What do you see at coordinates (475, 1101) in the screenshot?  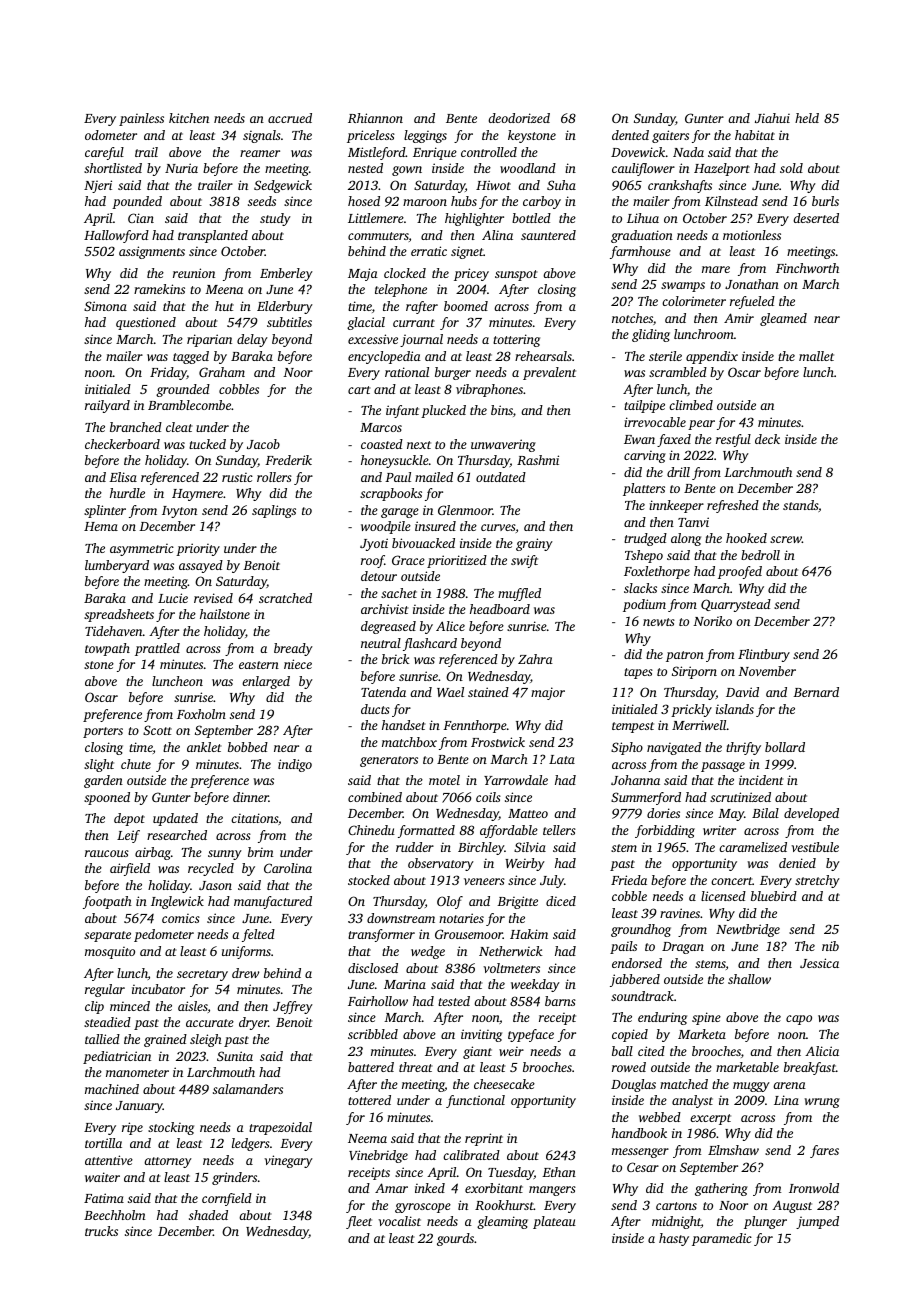 I see `functional` at bounding box center [475, 1101].
